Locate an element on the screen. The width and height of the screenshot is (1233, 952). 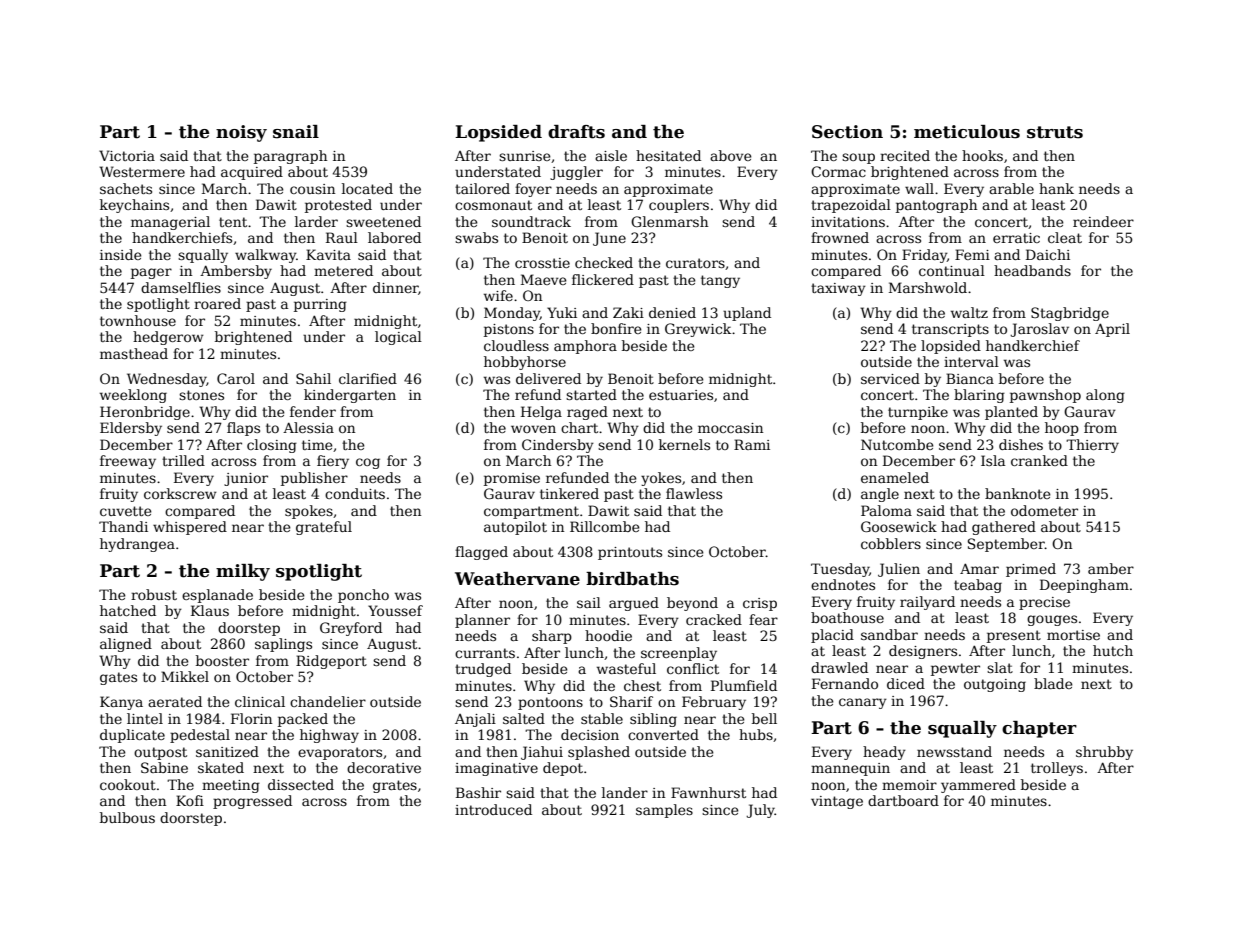
packed is located at coordinates (303, 720).
